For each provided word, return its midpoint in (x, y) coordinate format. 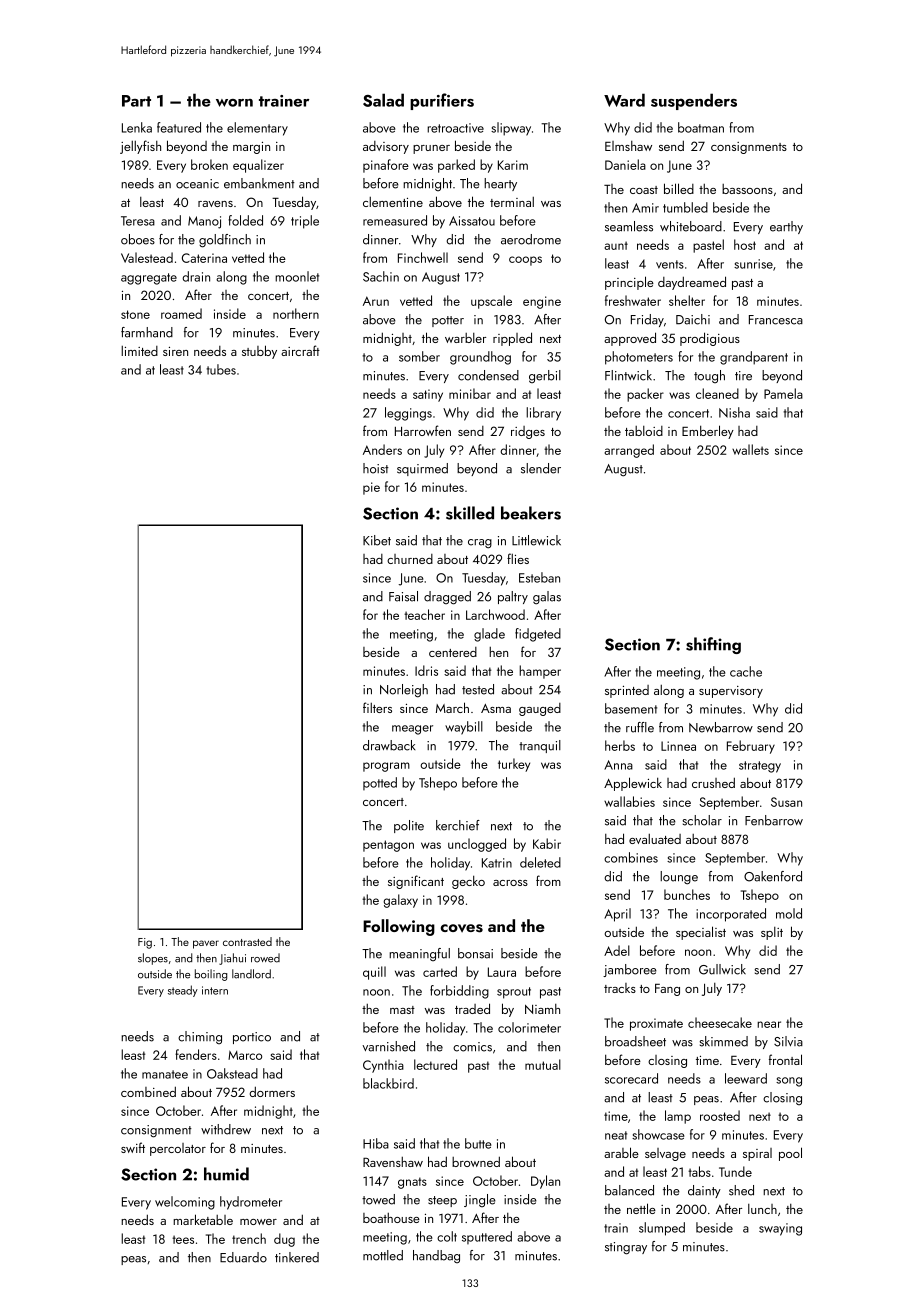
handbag (436, 1256)
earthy (786, 227)
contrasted (247, 941)
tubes (221, 369)
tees (183, 1239)
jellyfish (140, 147)
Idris (426, 670)
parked (456, 166)
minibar (470, 393)
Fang (667, 990)
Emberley (708, 432)
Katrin (497, 863)
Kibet (377, 540)
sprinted (627, 691)
